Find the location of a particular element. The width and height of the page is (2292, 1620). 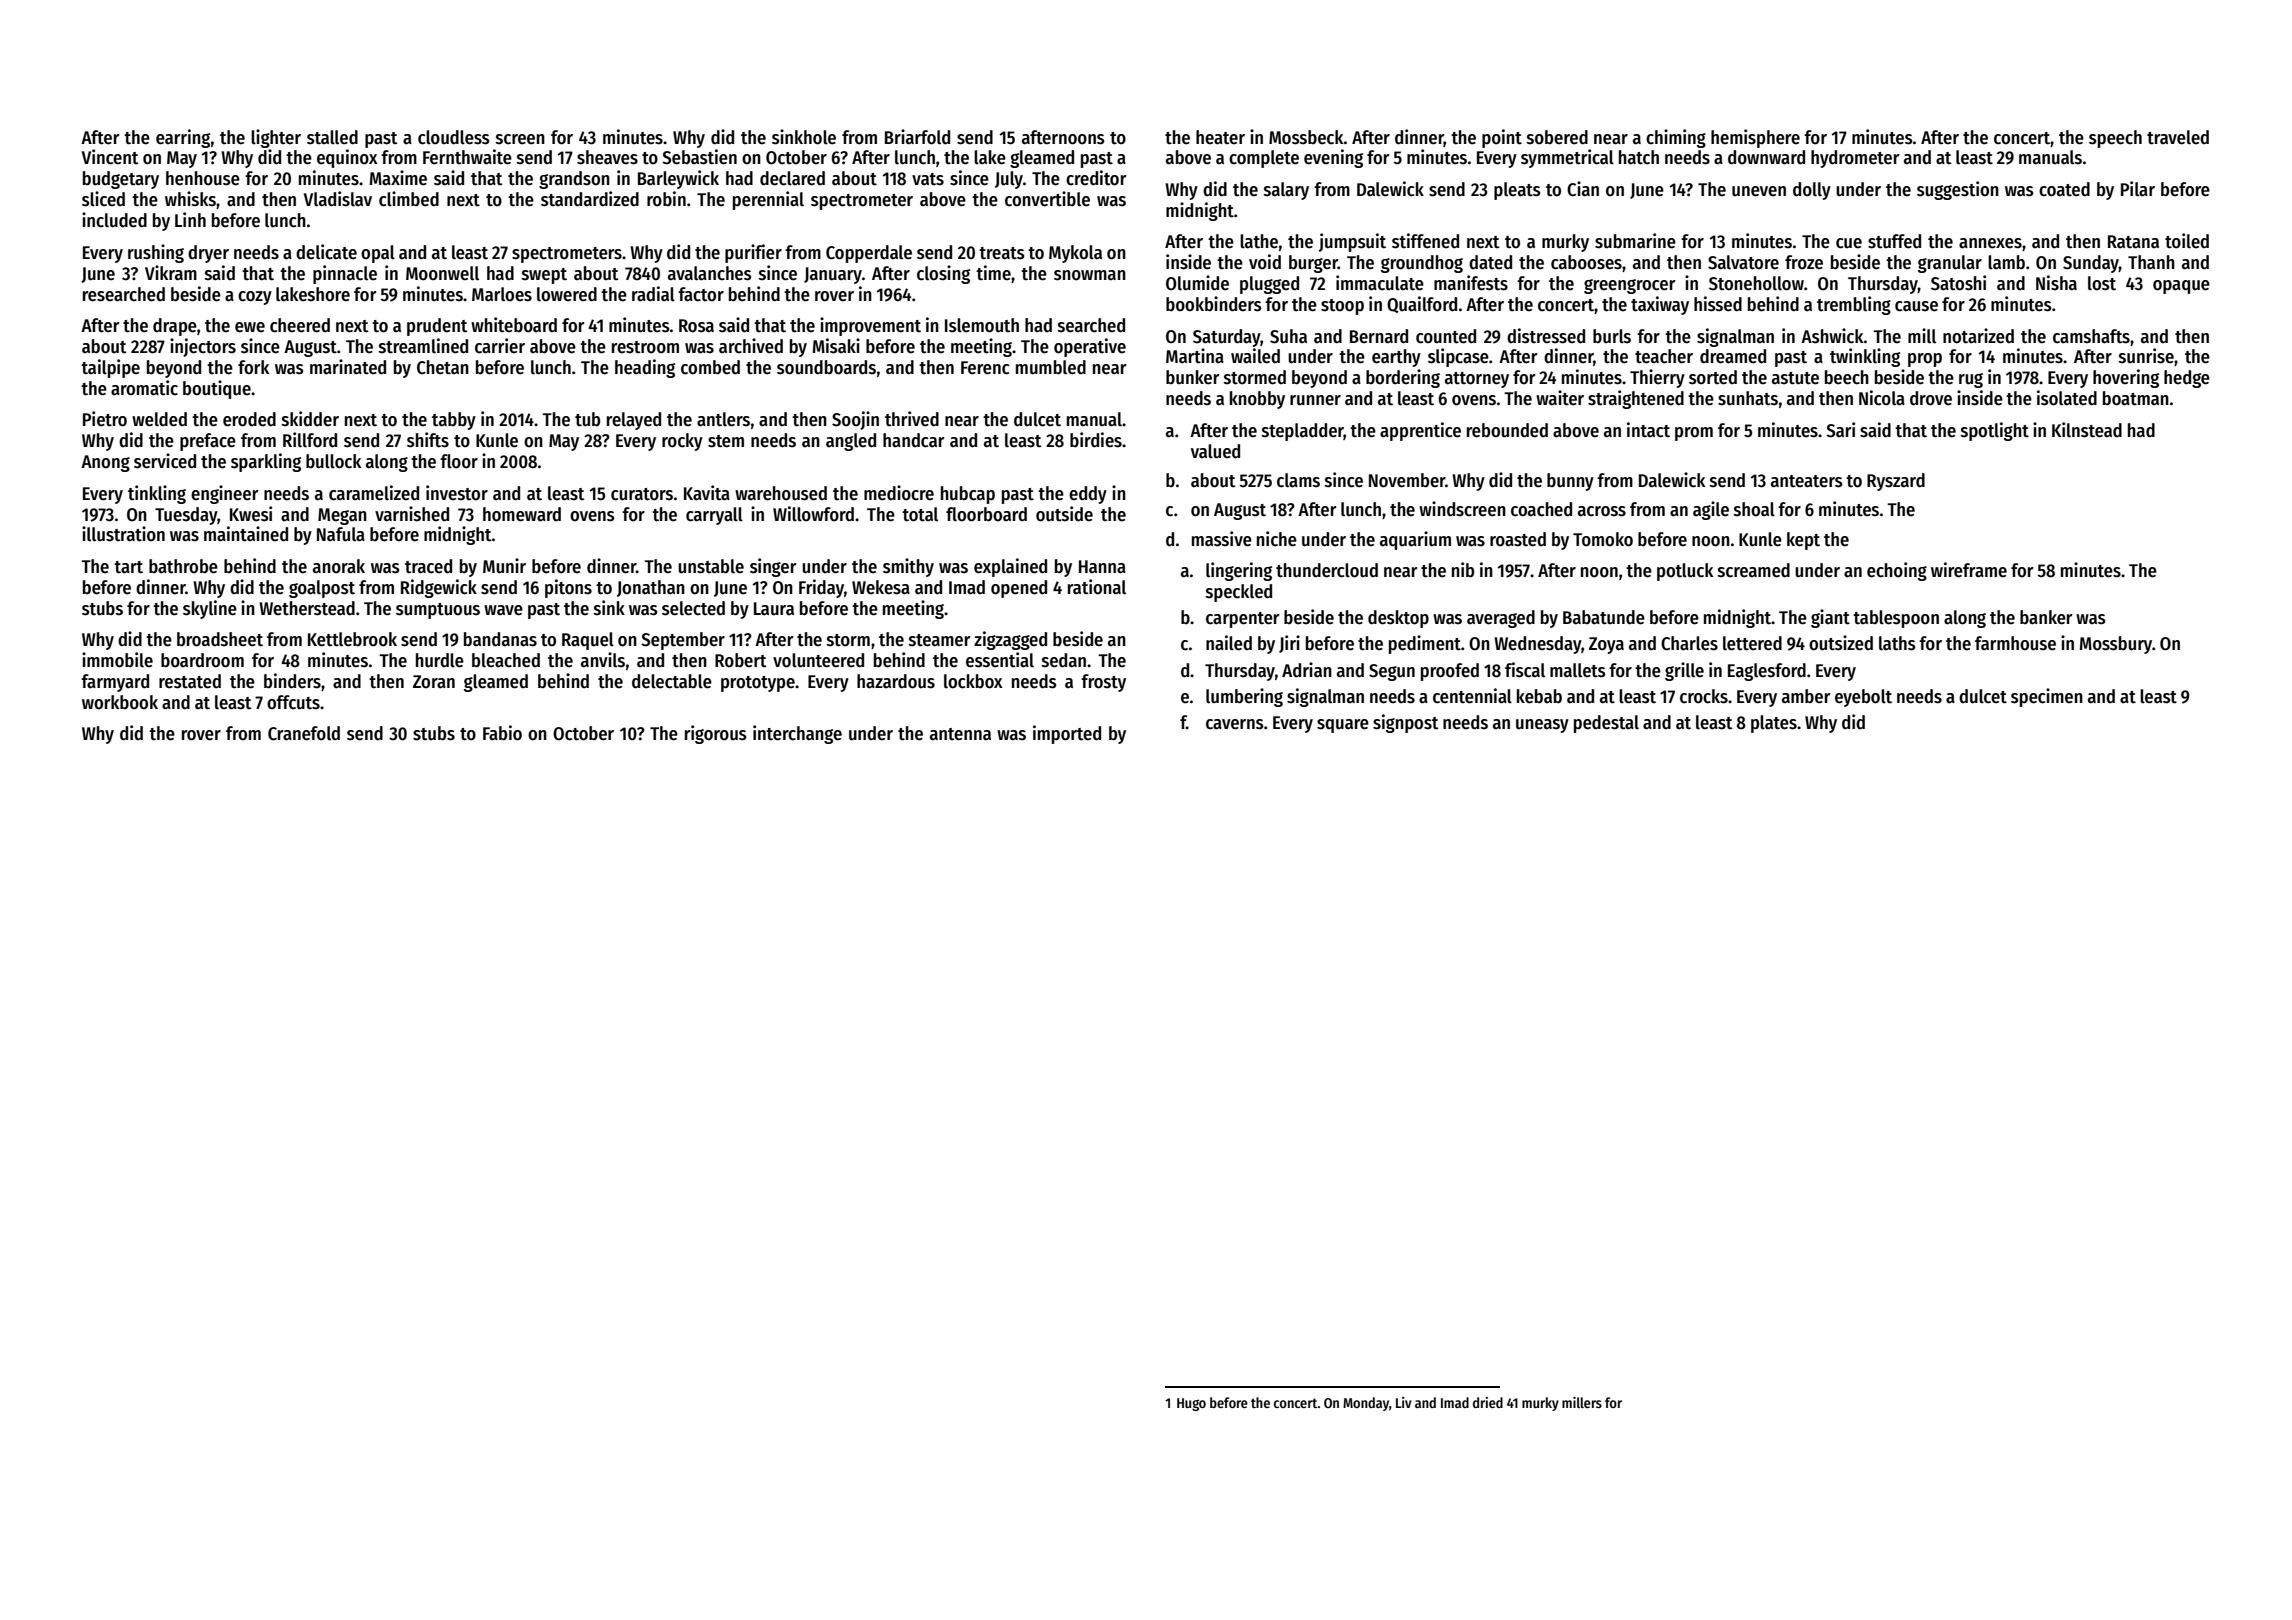

Briarfold is located at coordinates (917, 137).
